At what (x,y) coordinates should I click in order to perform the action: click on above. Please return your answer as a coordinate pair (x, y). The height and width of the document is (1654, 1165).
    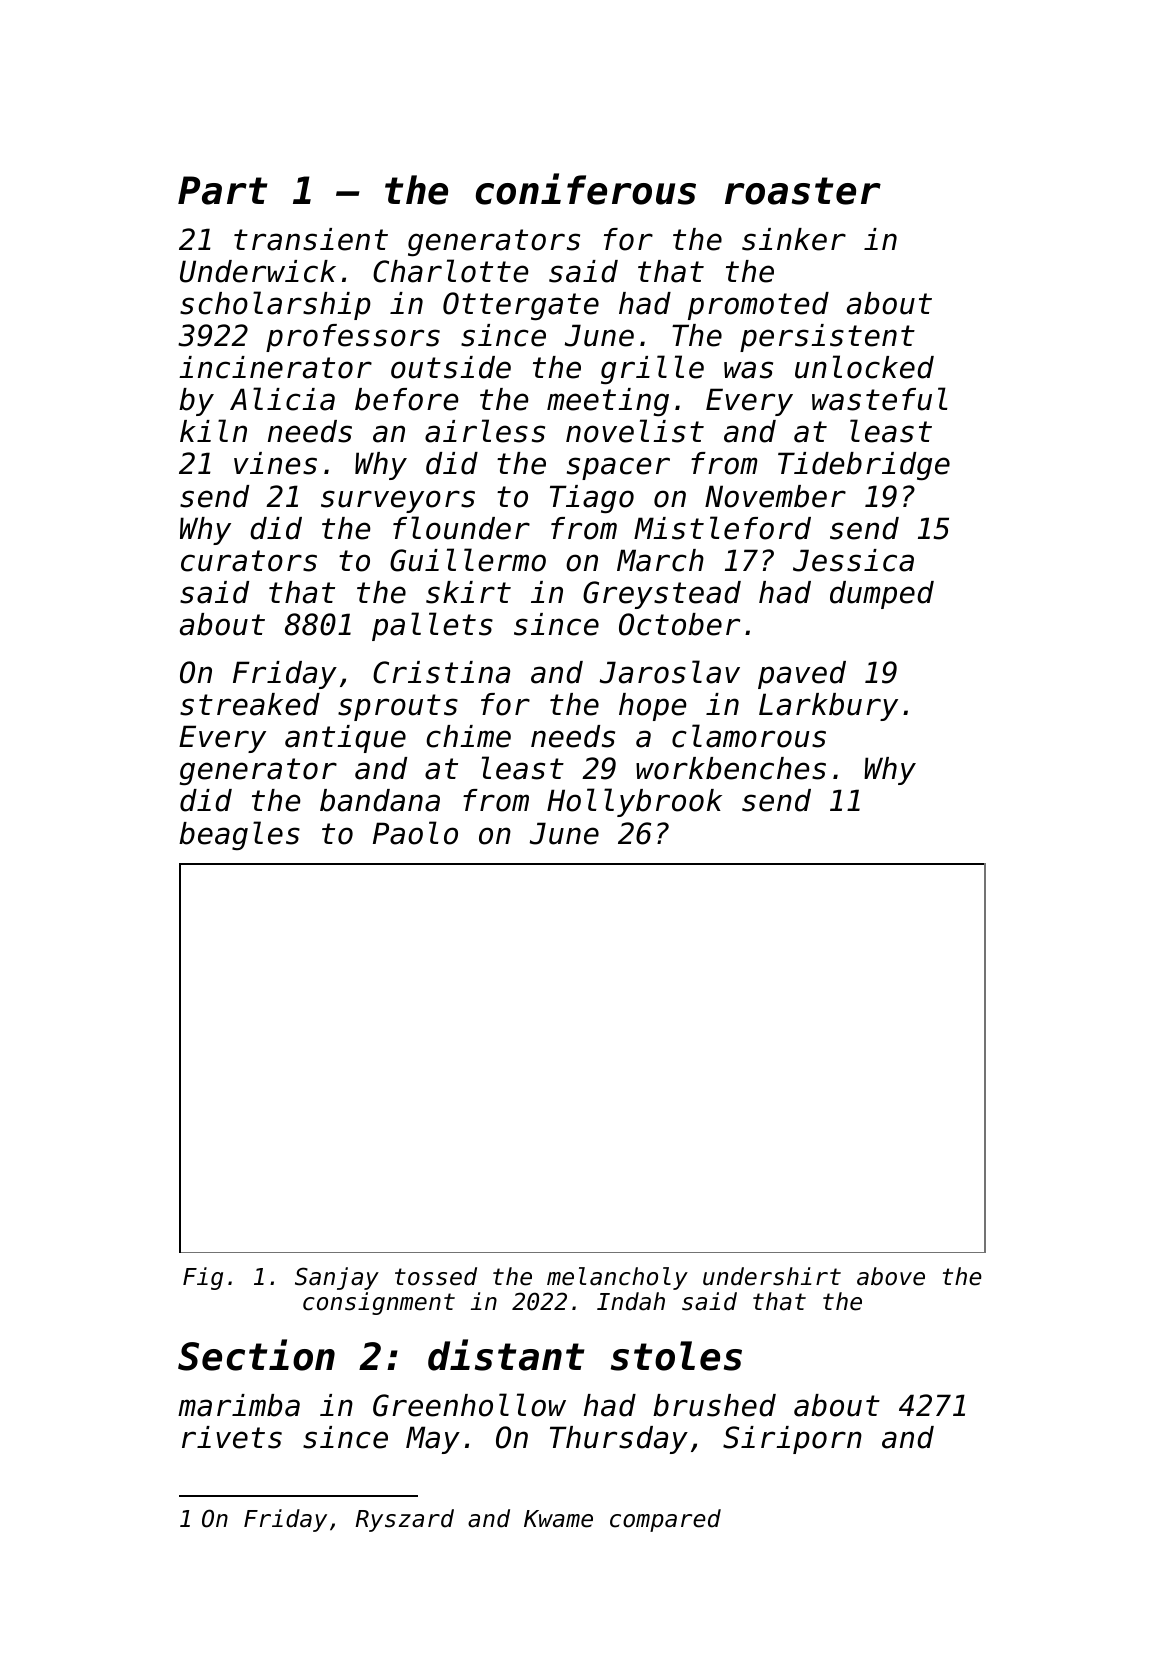
    Looking at the image, I should click on (891, 1276).
